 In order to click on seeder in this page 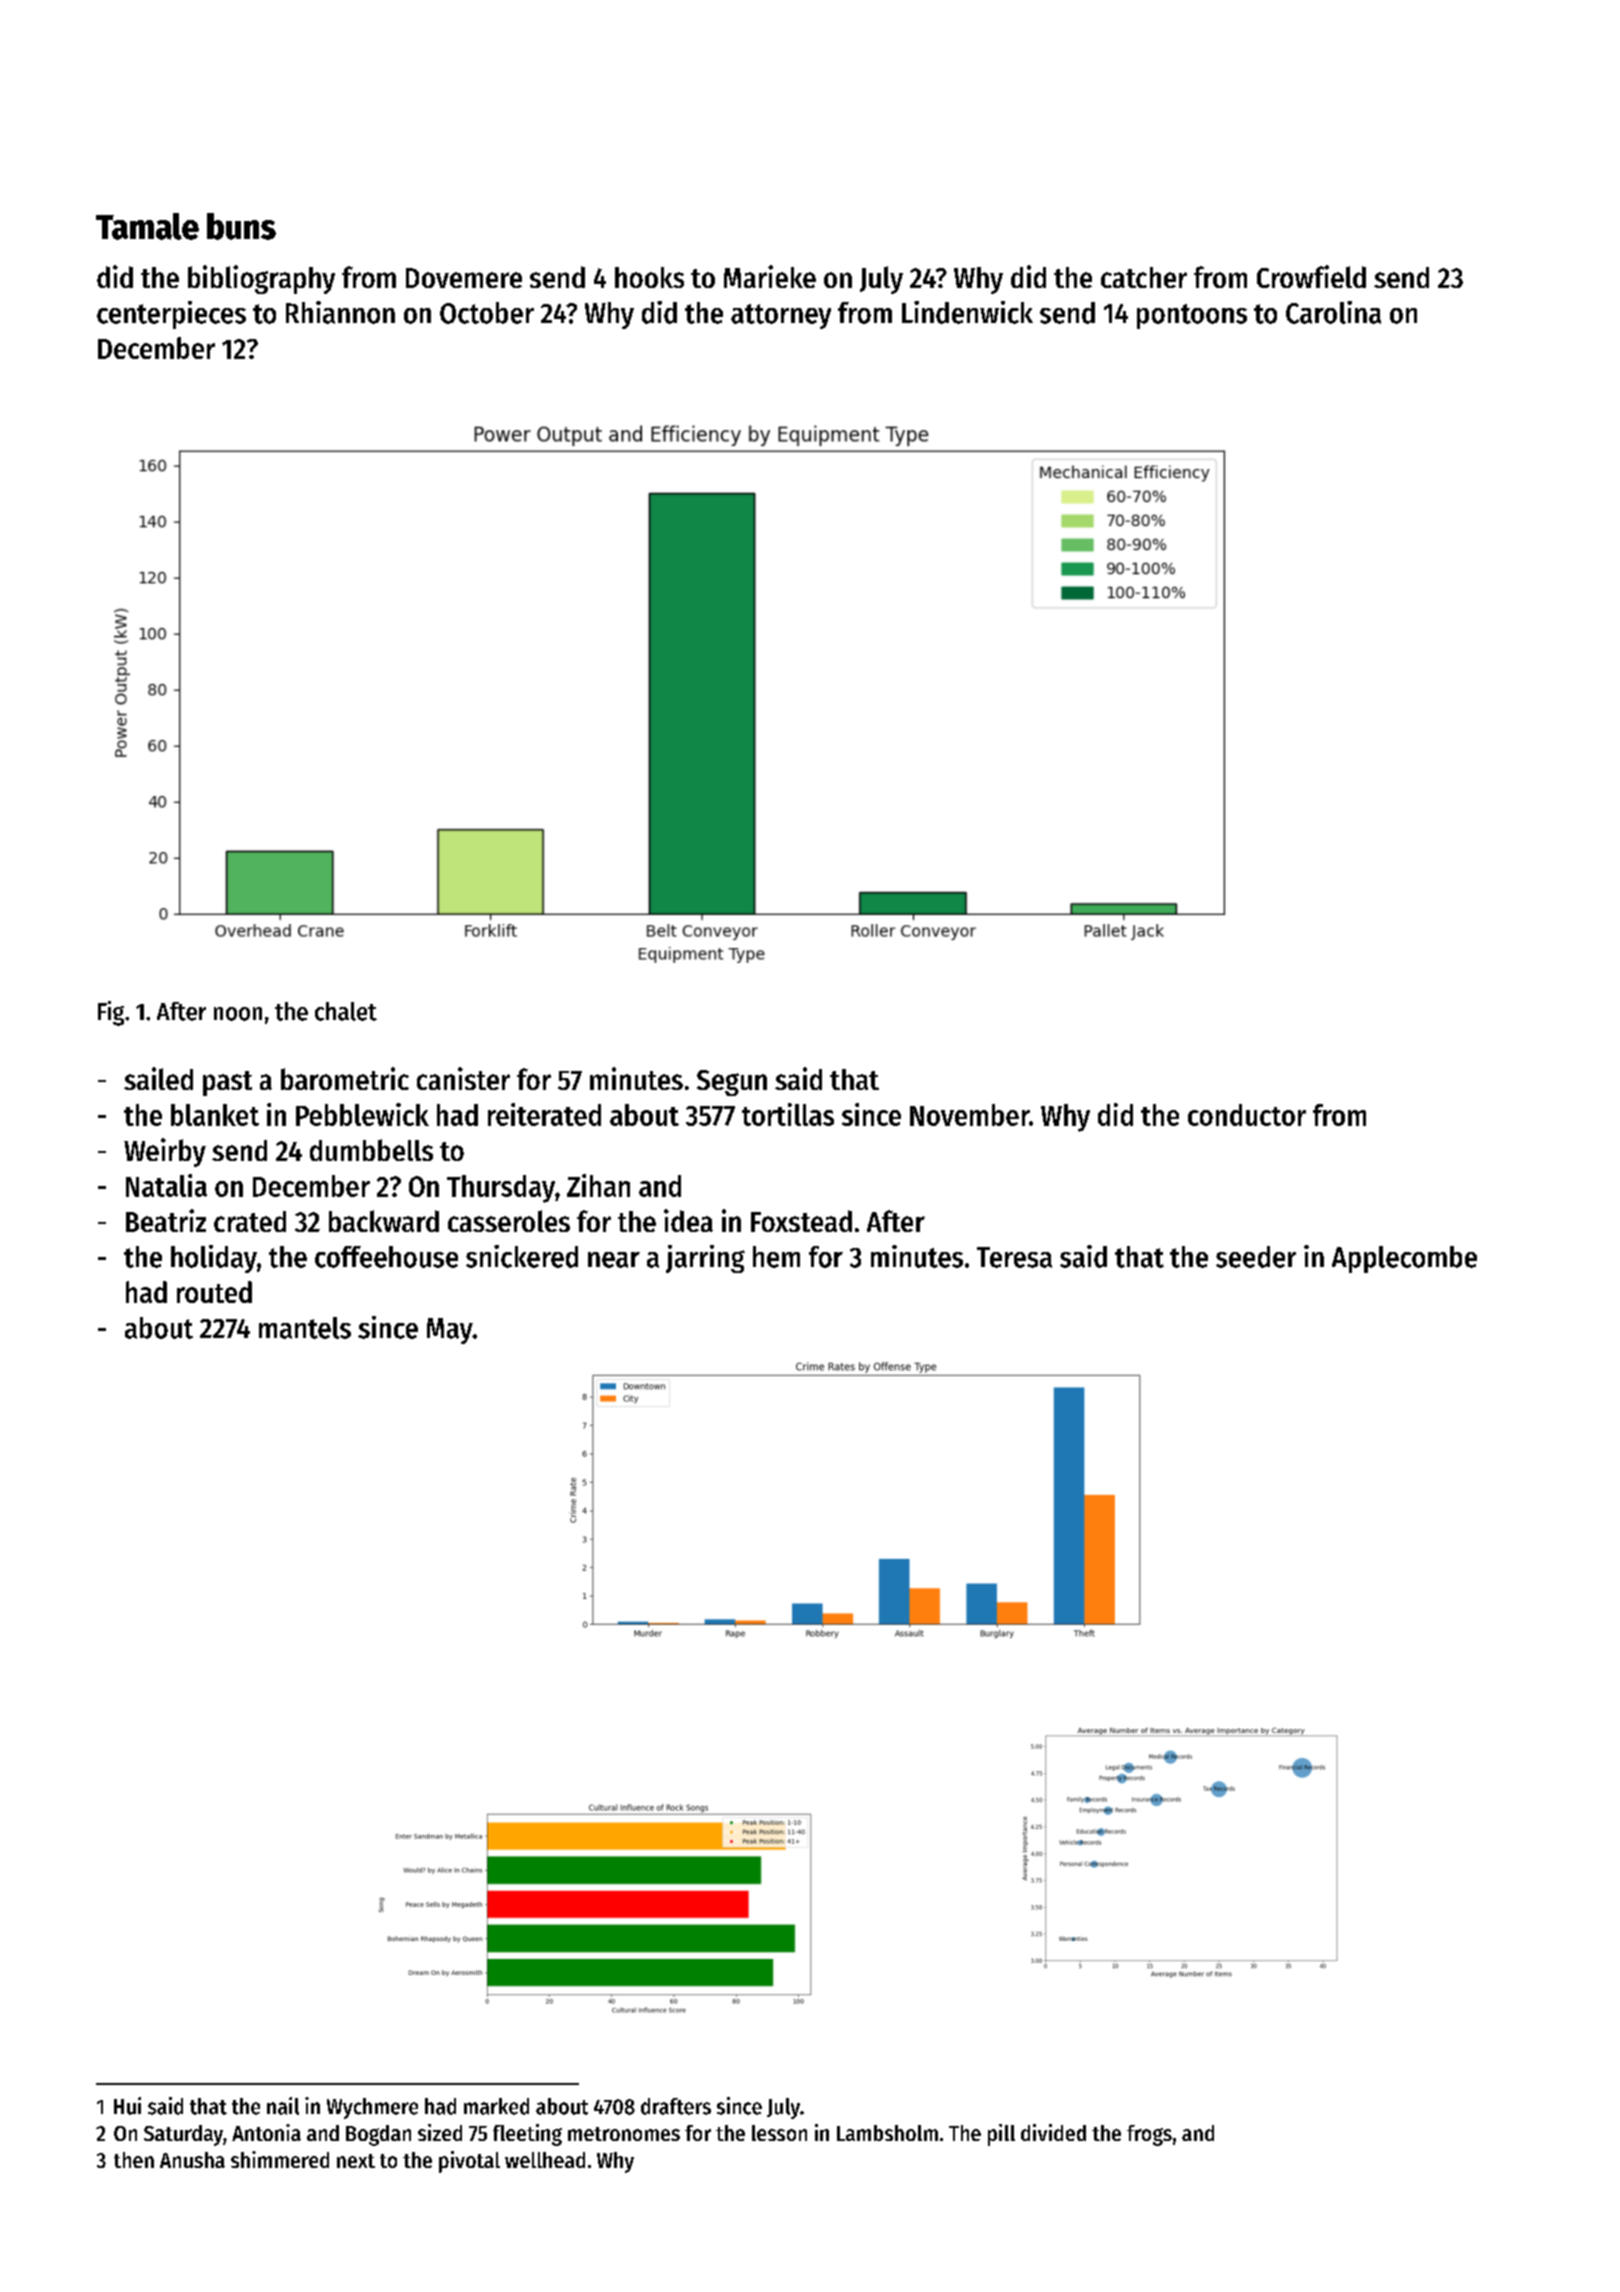, I will do `click(1256, 1257)`.
